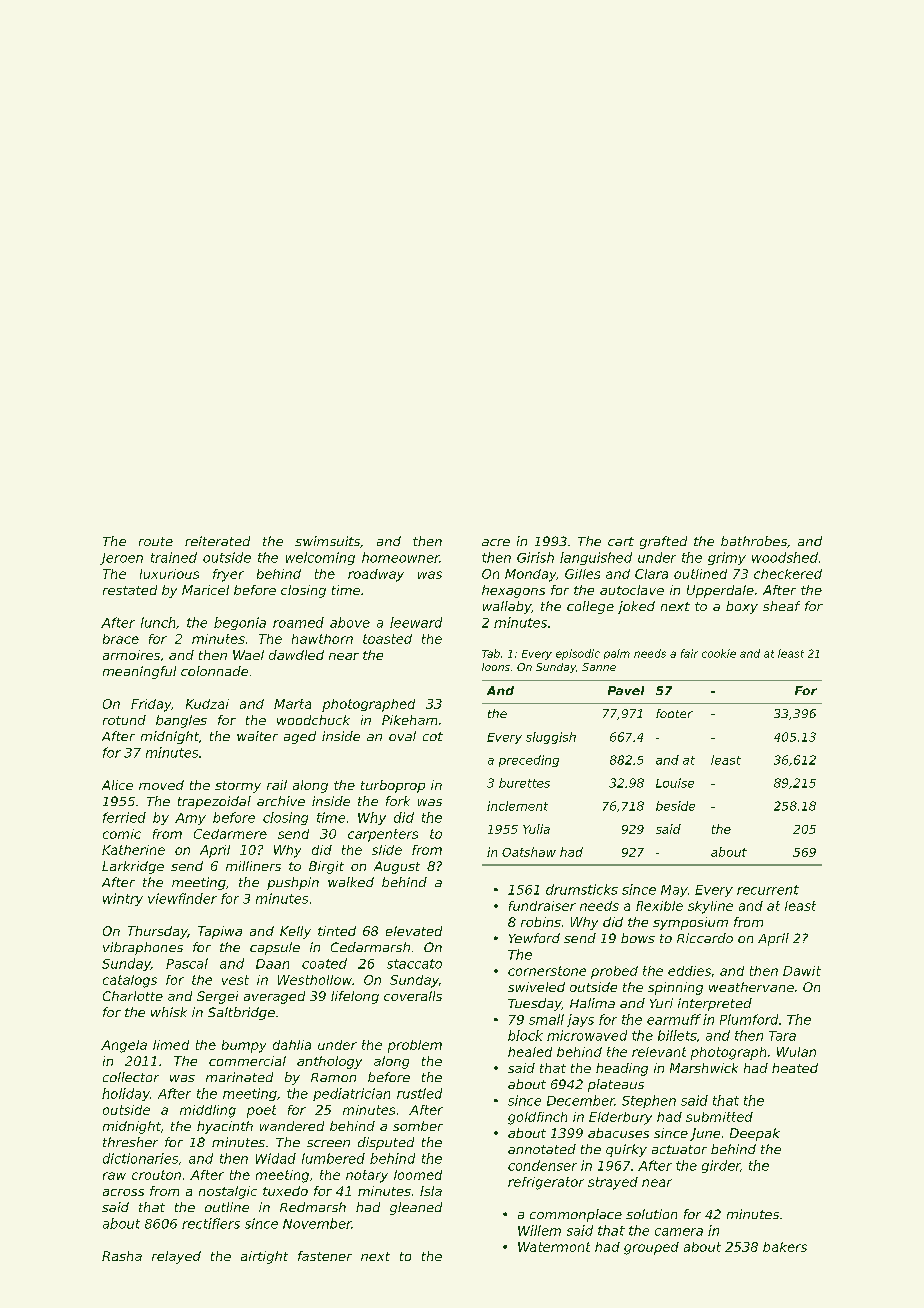 The width and height of the page is (924, 1308). I want to click on elevated, so click(414, 931).
